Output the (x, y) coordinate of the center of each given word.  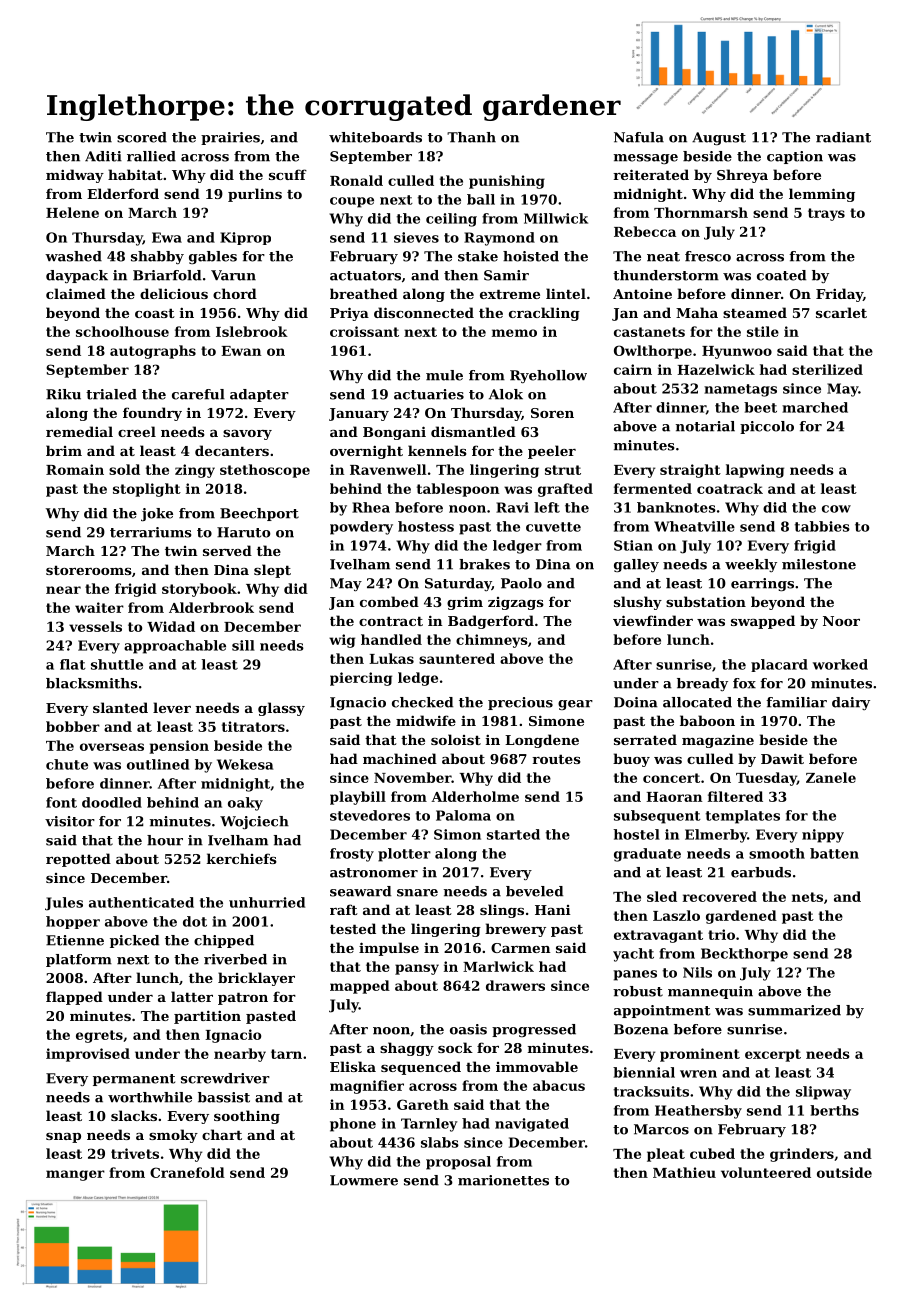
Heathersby (698, 1112)
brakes (484, 564)
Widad (171, 626)
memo (514, 333)
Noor (841, 621)
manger (75, 1175)
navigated (532, 1125)
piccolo (767, 427)
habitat (135, 174)
